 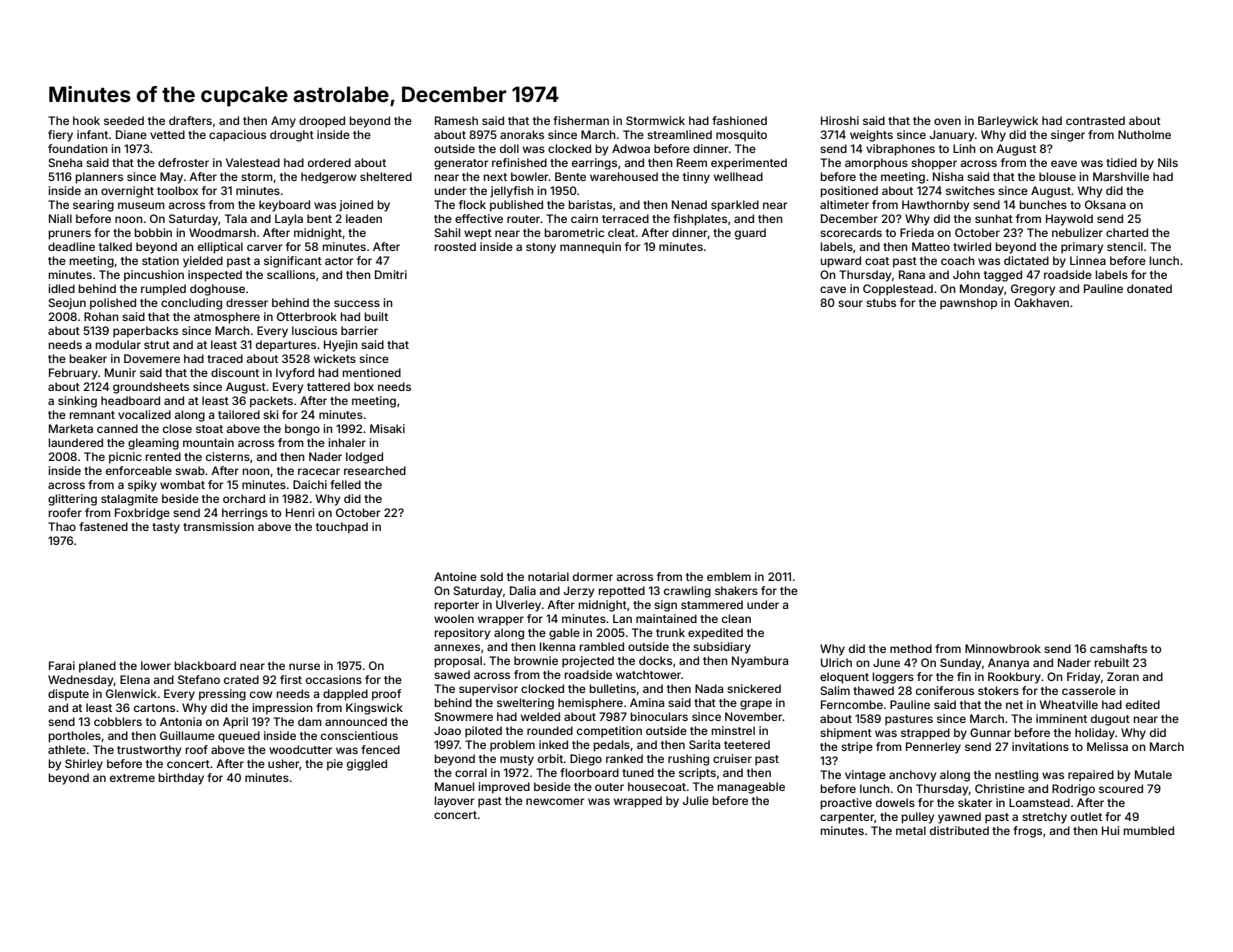 I want to click on layover, so click(x=454, y=802).
